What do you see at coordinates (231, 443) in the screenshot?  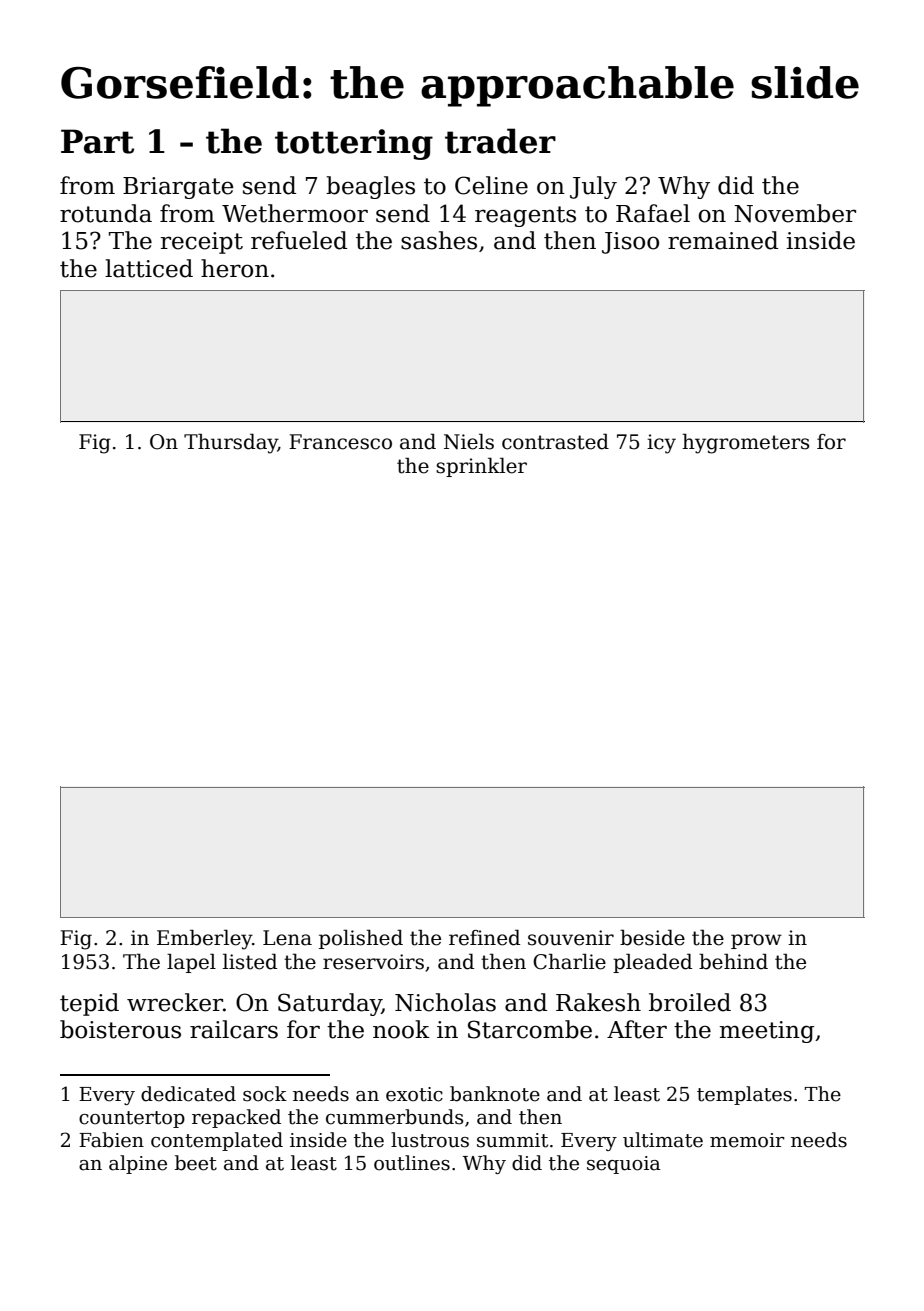 I see `Thursday` at bounding box center [231, 443].
